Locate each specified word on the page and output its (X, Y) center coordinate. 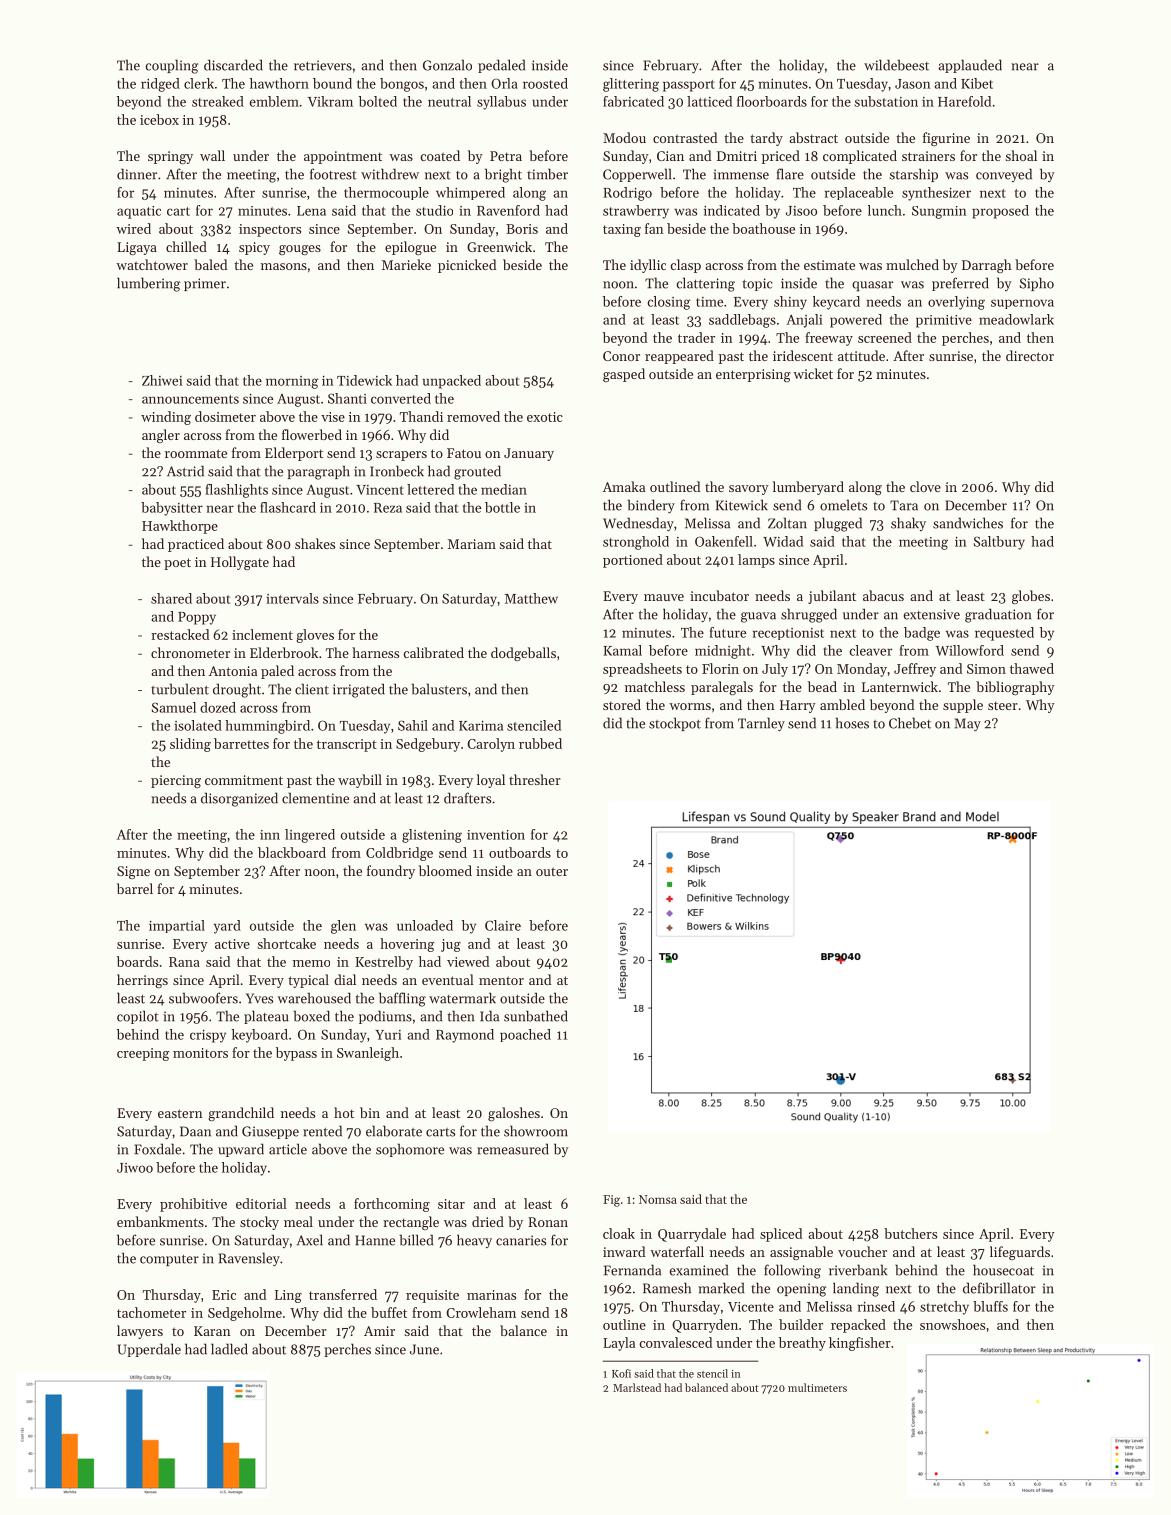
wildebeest (896, 65)
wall (212, 155)
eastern (180, 1113)
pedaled (501, 66)
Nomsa (658, 1199)
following (792, 1271)
